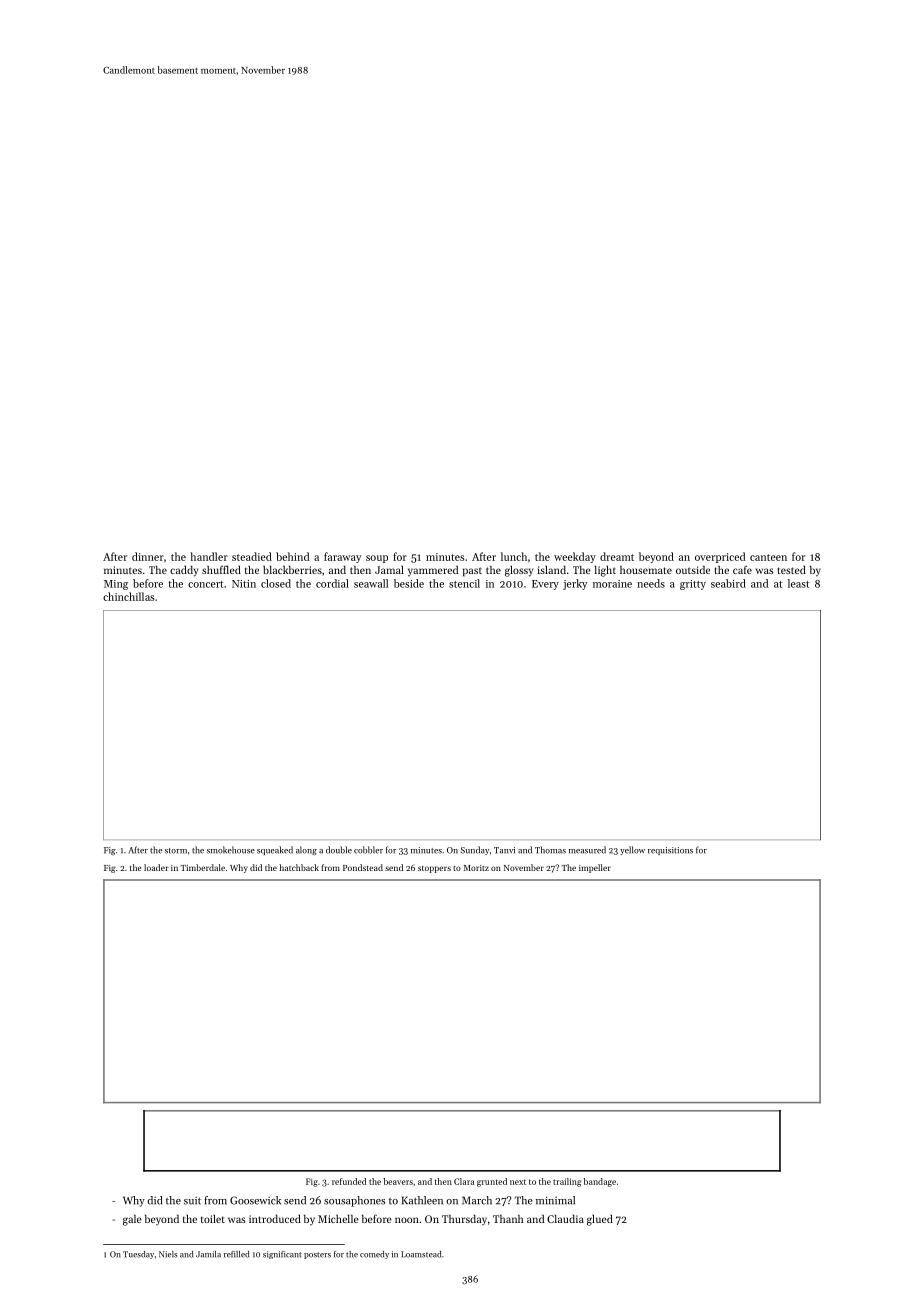 The width and height of the screenshot is (924, 1308). Describe the element at coordinates (567, 1182) in the screenshot. I see `trailing` at that location.
